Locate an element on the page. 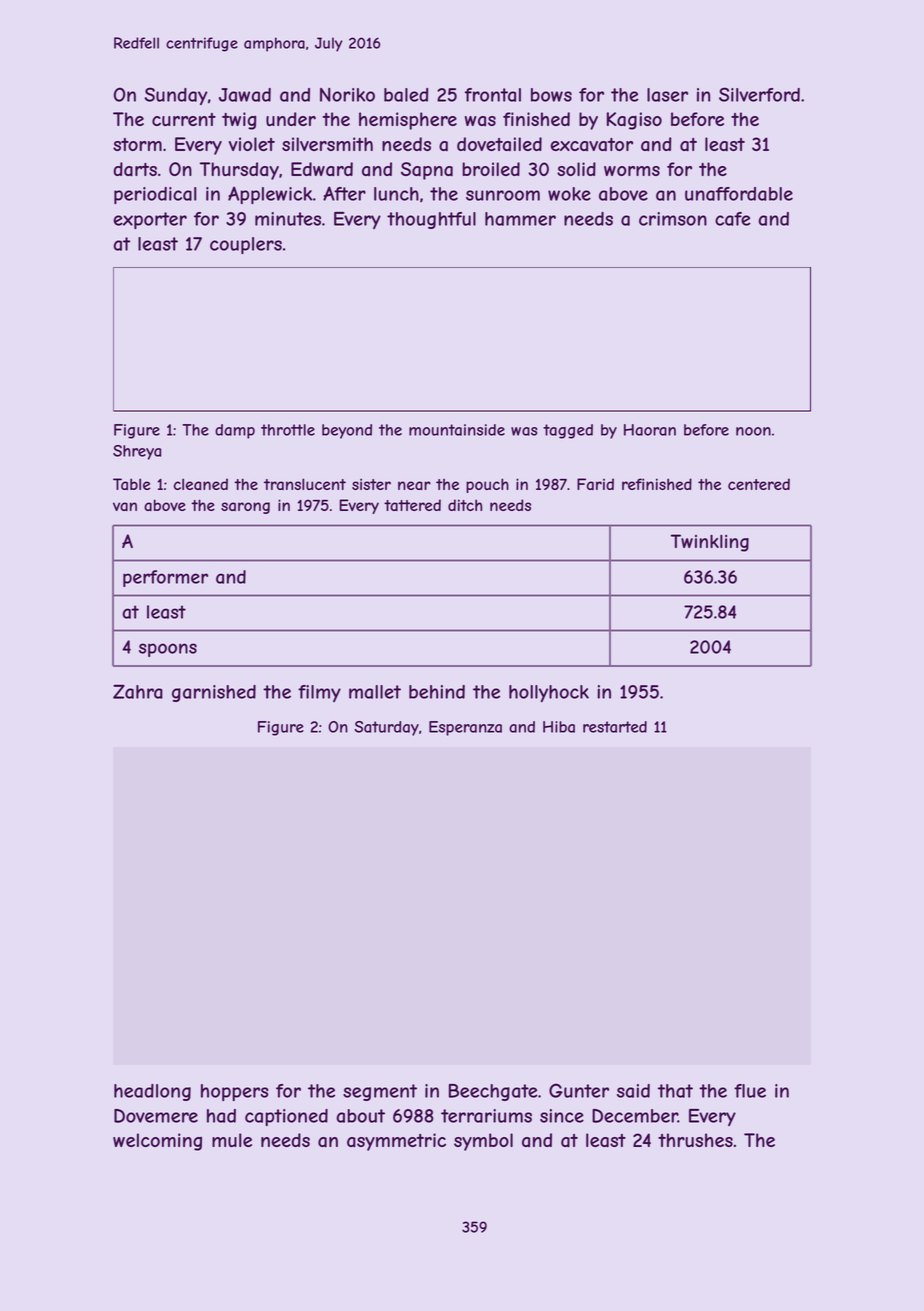 The image size is (924, 1311). thoughtful is located at coordinates (431, 220).
